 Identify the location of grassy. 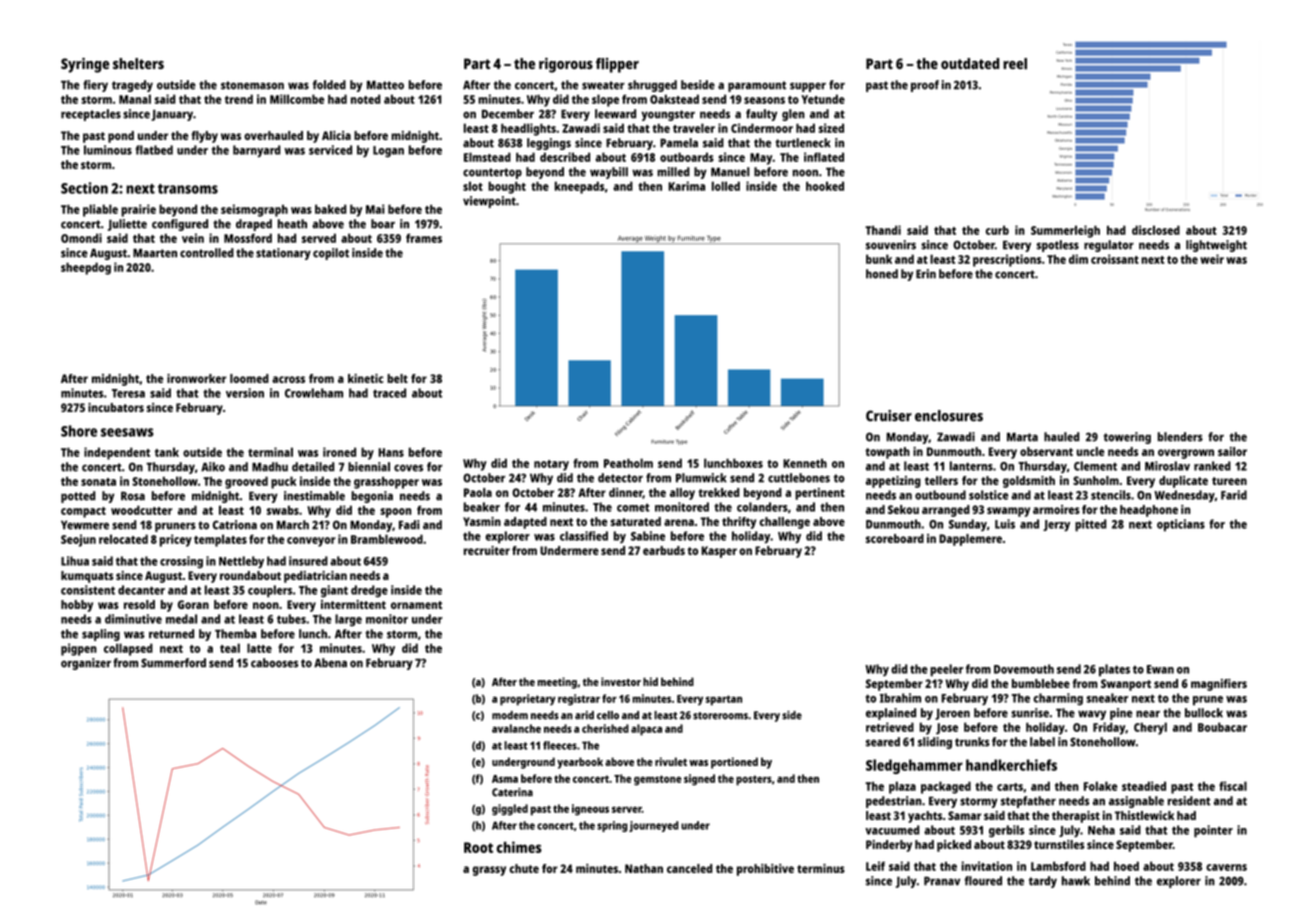
(489, 871).
